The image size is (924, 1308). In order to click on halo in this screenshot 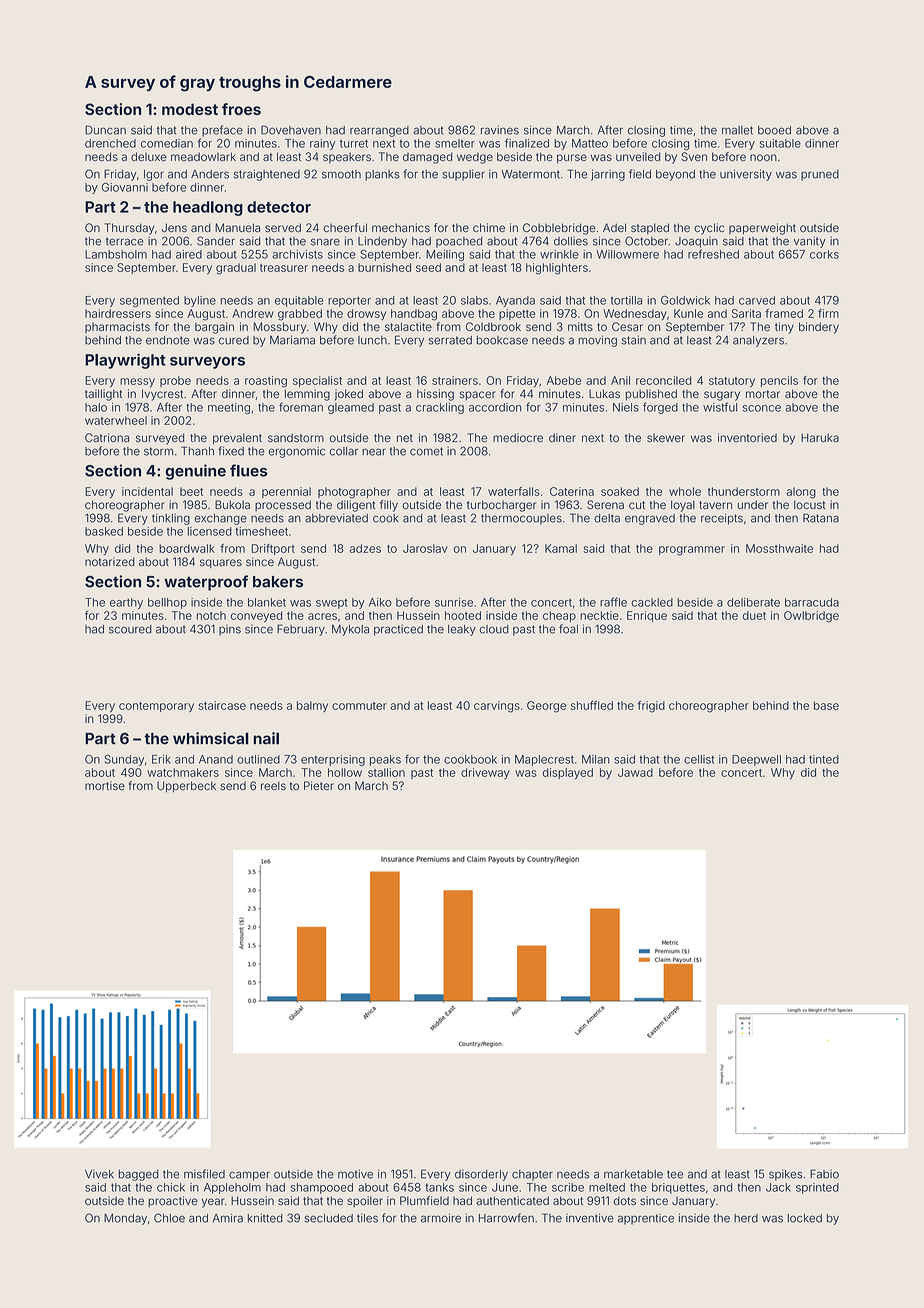, I will do `click(96, 407)`.
